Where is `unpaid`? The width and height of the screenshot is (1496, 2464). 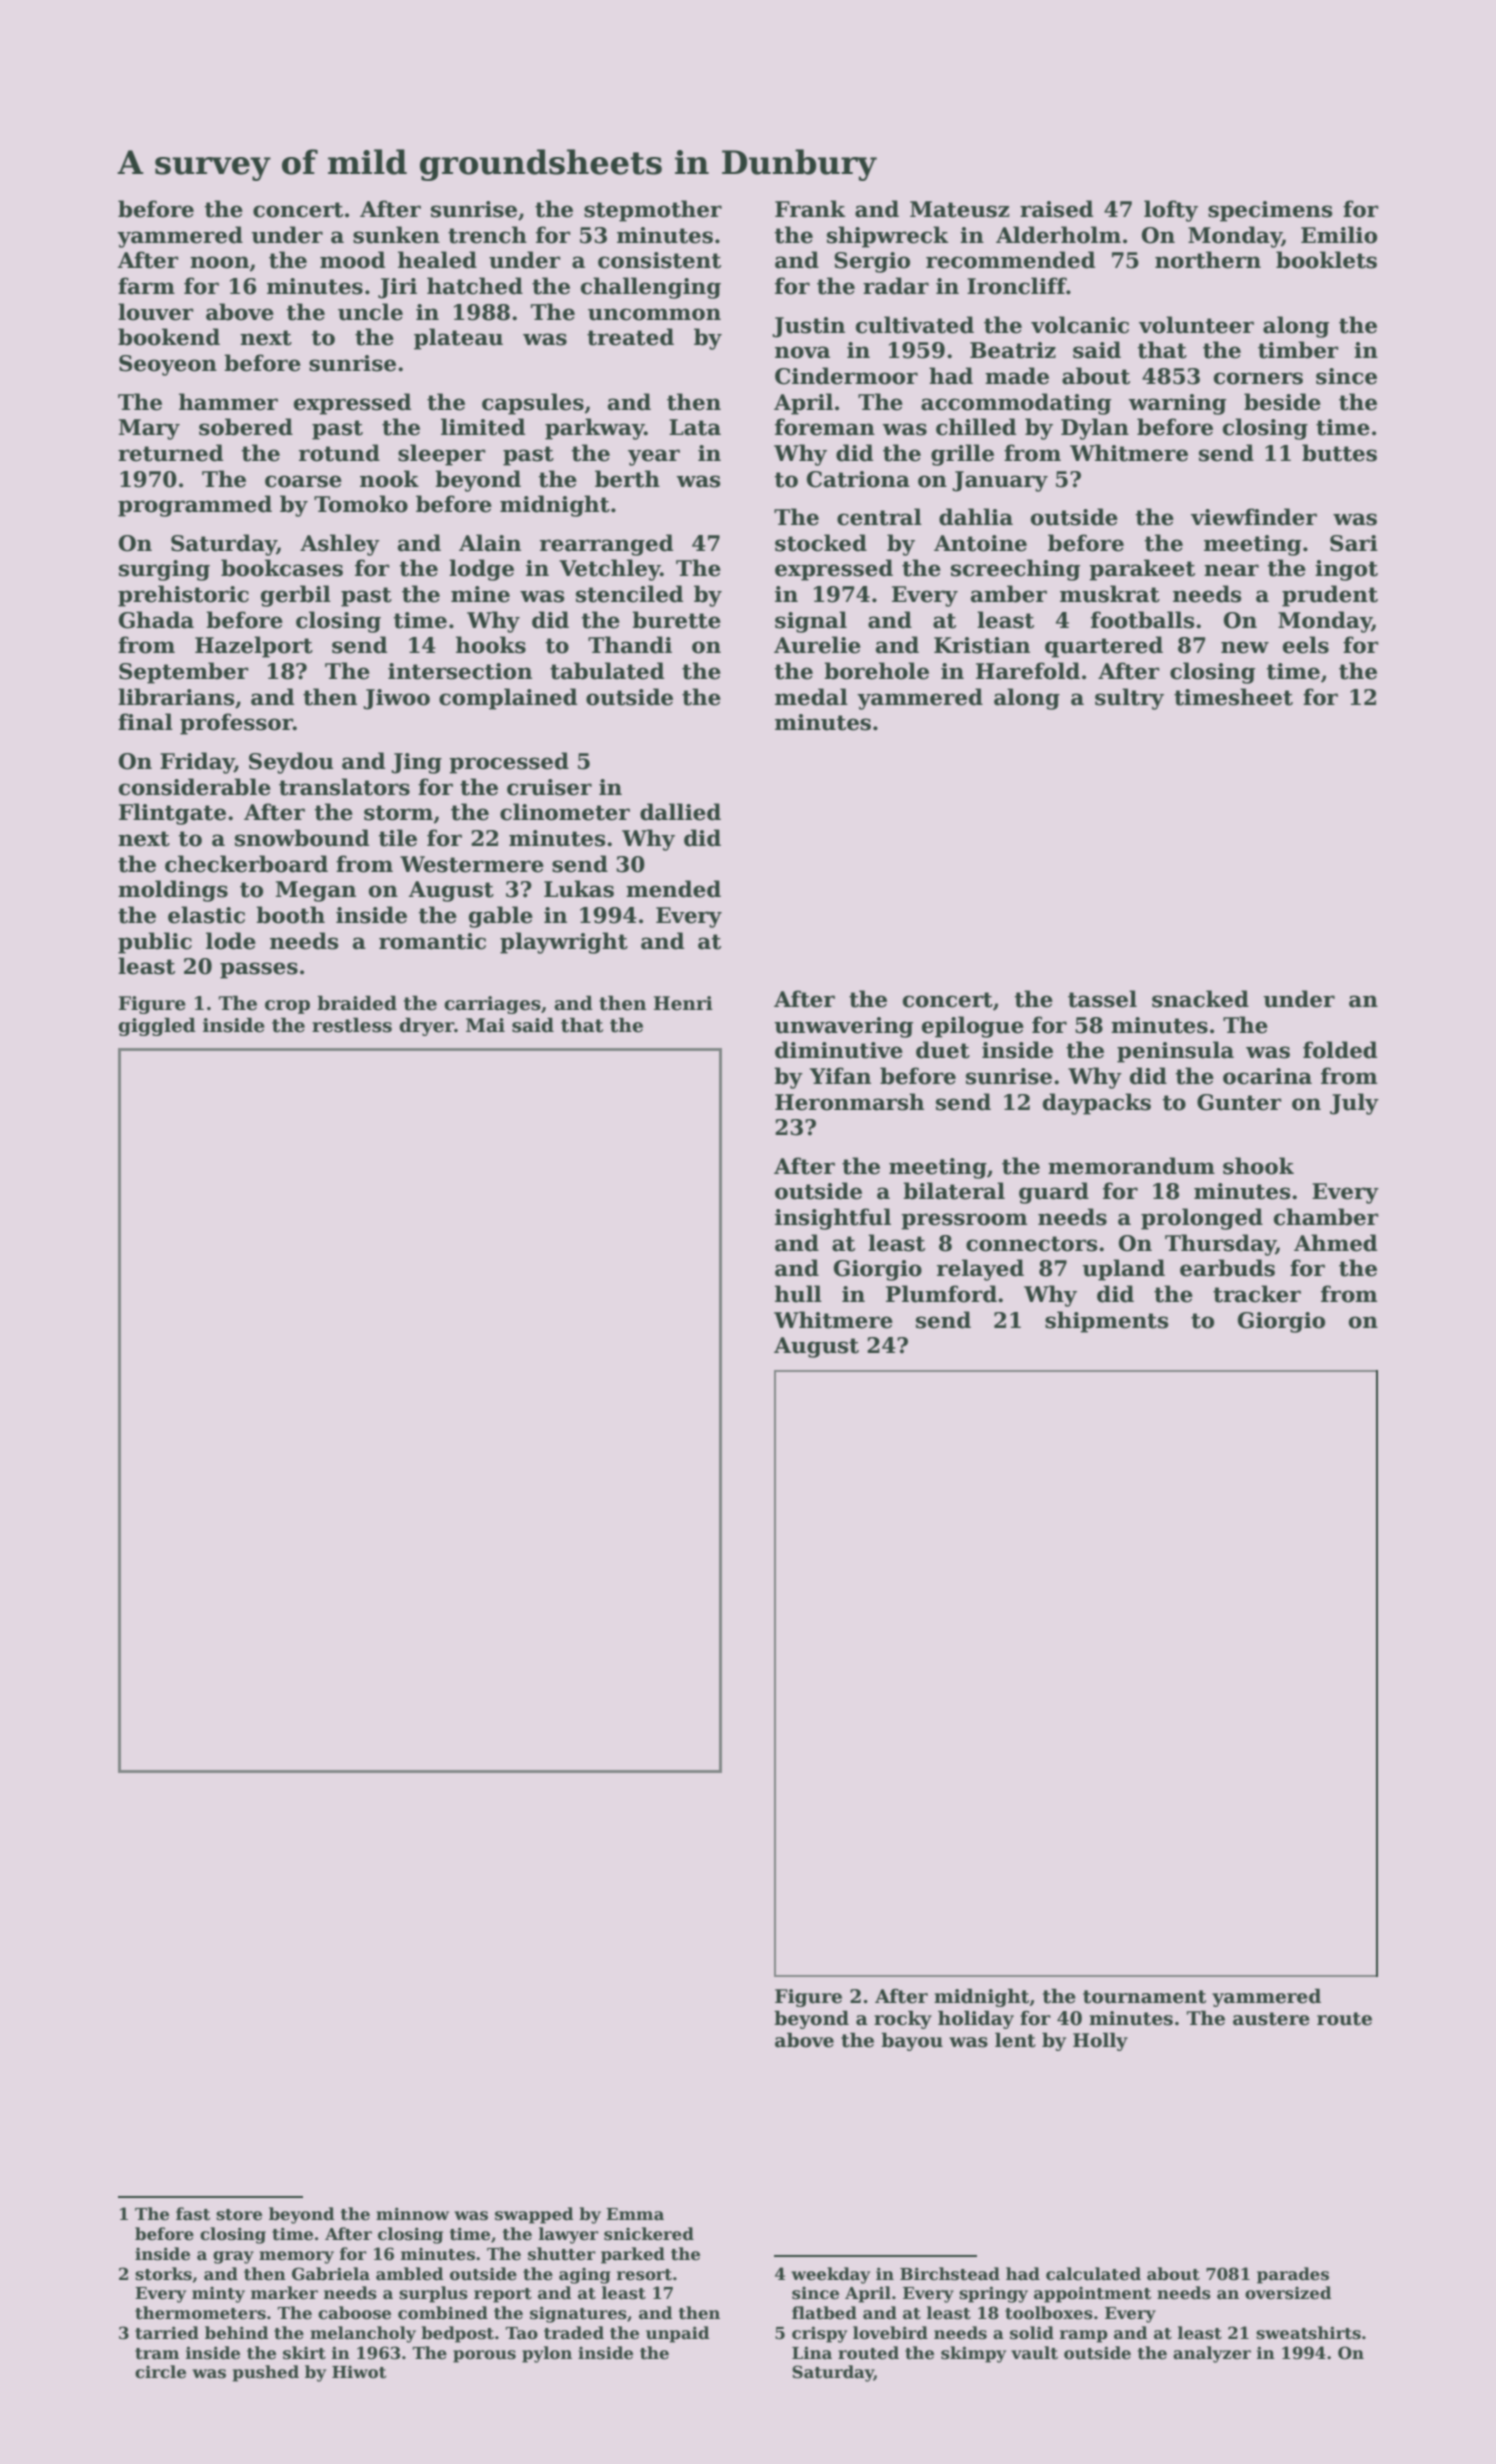 unpaid is located at coordinates (677, 2334).
